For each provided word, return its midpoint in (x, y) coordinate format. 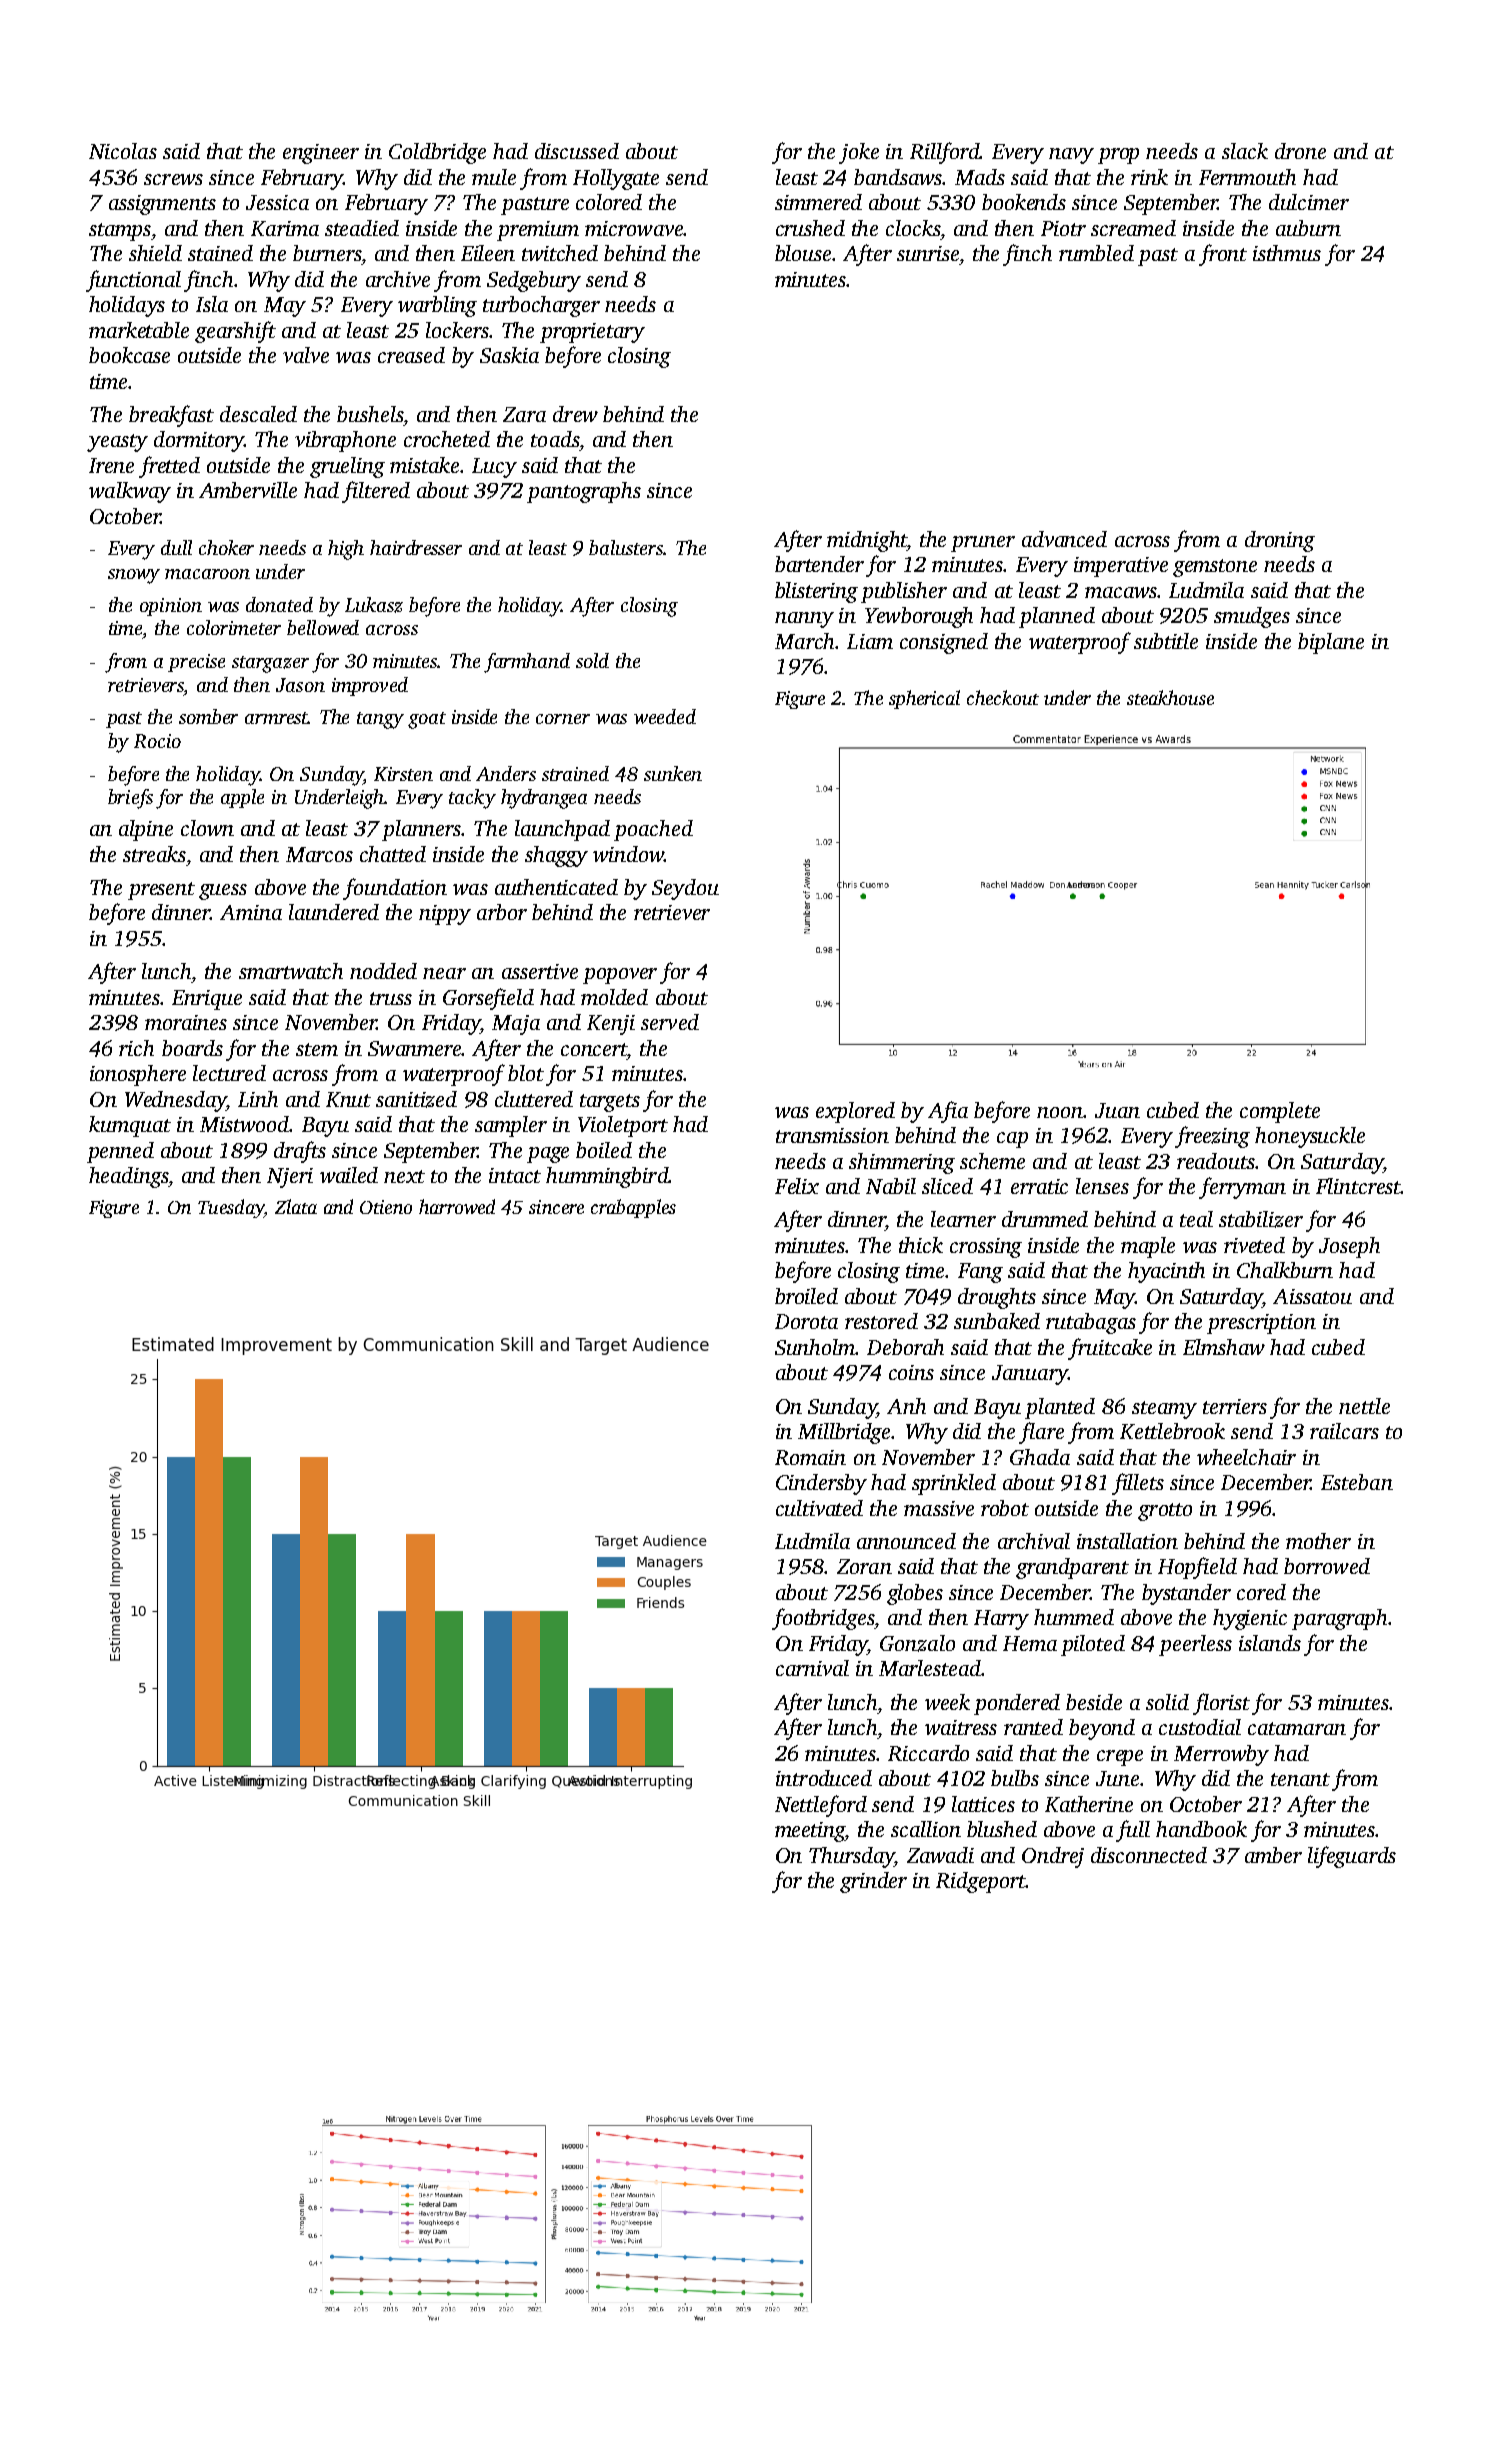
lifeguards (1352, 1857)
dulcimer (1309, 202)
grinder (873, 1882)
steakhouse (1170, 697)
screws (173, 179)
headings (128, 1177)
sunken (673, 773)
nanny (804, 620)
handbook (1201, 1829)
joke (859, 153)
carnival (812, 1668)
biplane (1331, 643)
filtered (376, 492)
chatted (393, 854)
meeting (810, 1832)
